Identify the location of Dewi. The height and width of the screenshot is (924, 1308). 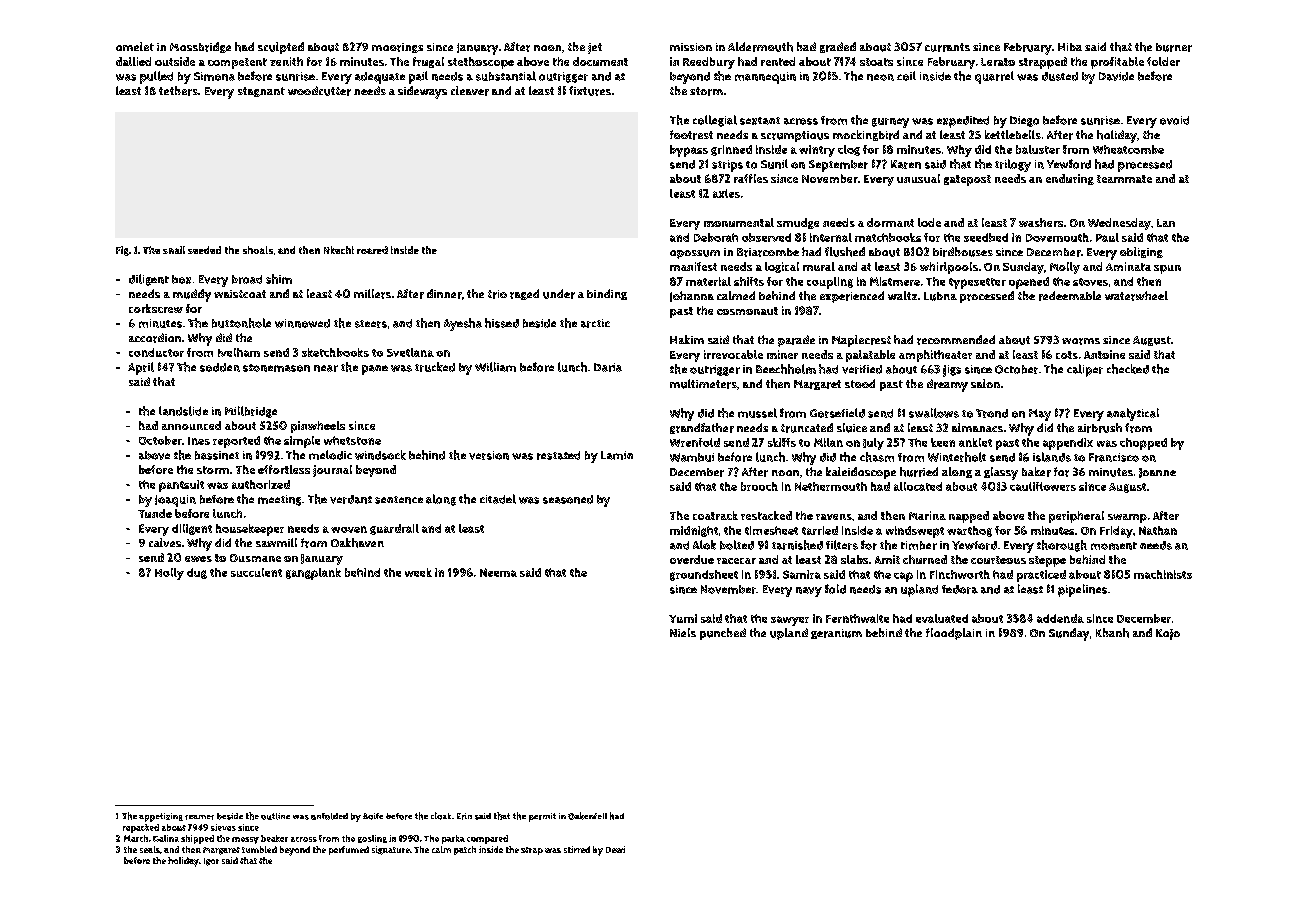
(615, 849).
